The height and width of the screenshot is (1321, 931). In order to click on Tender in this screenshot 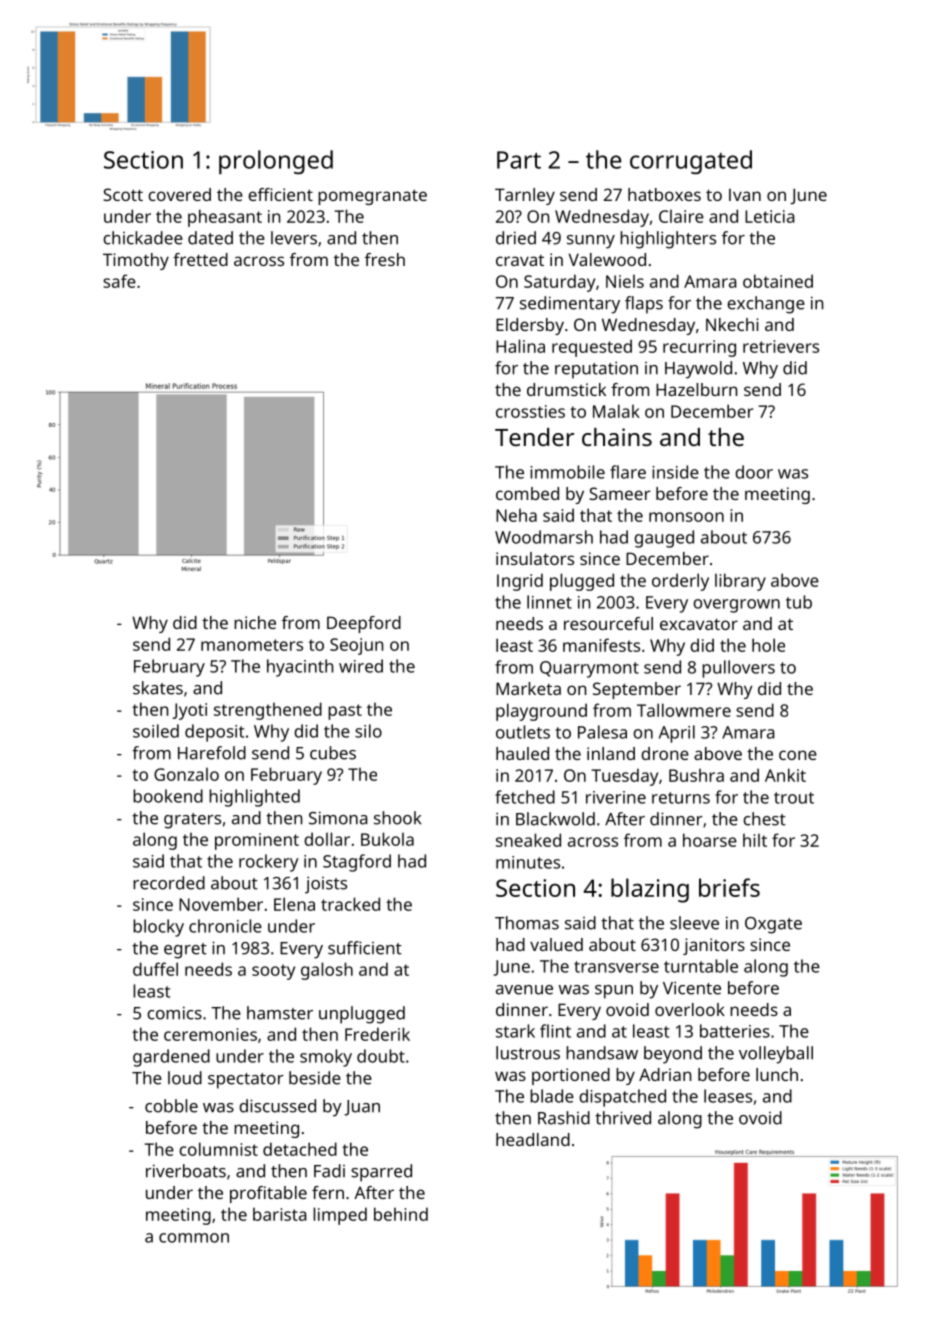, I will do `click(534, 437)`.
